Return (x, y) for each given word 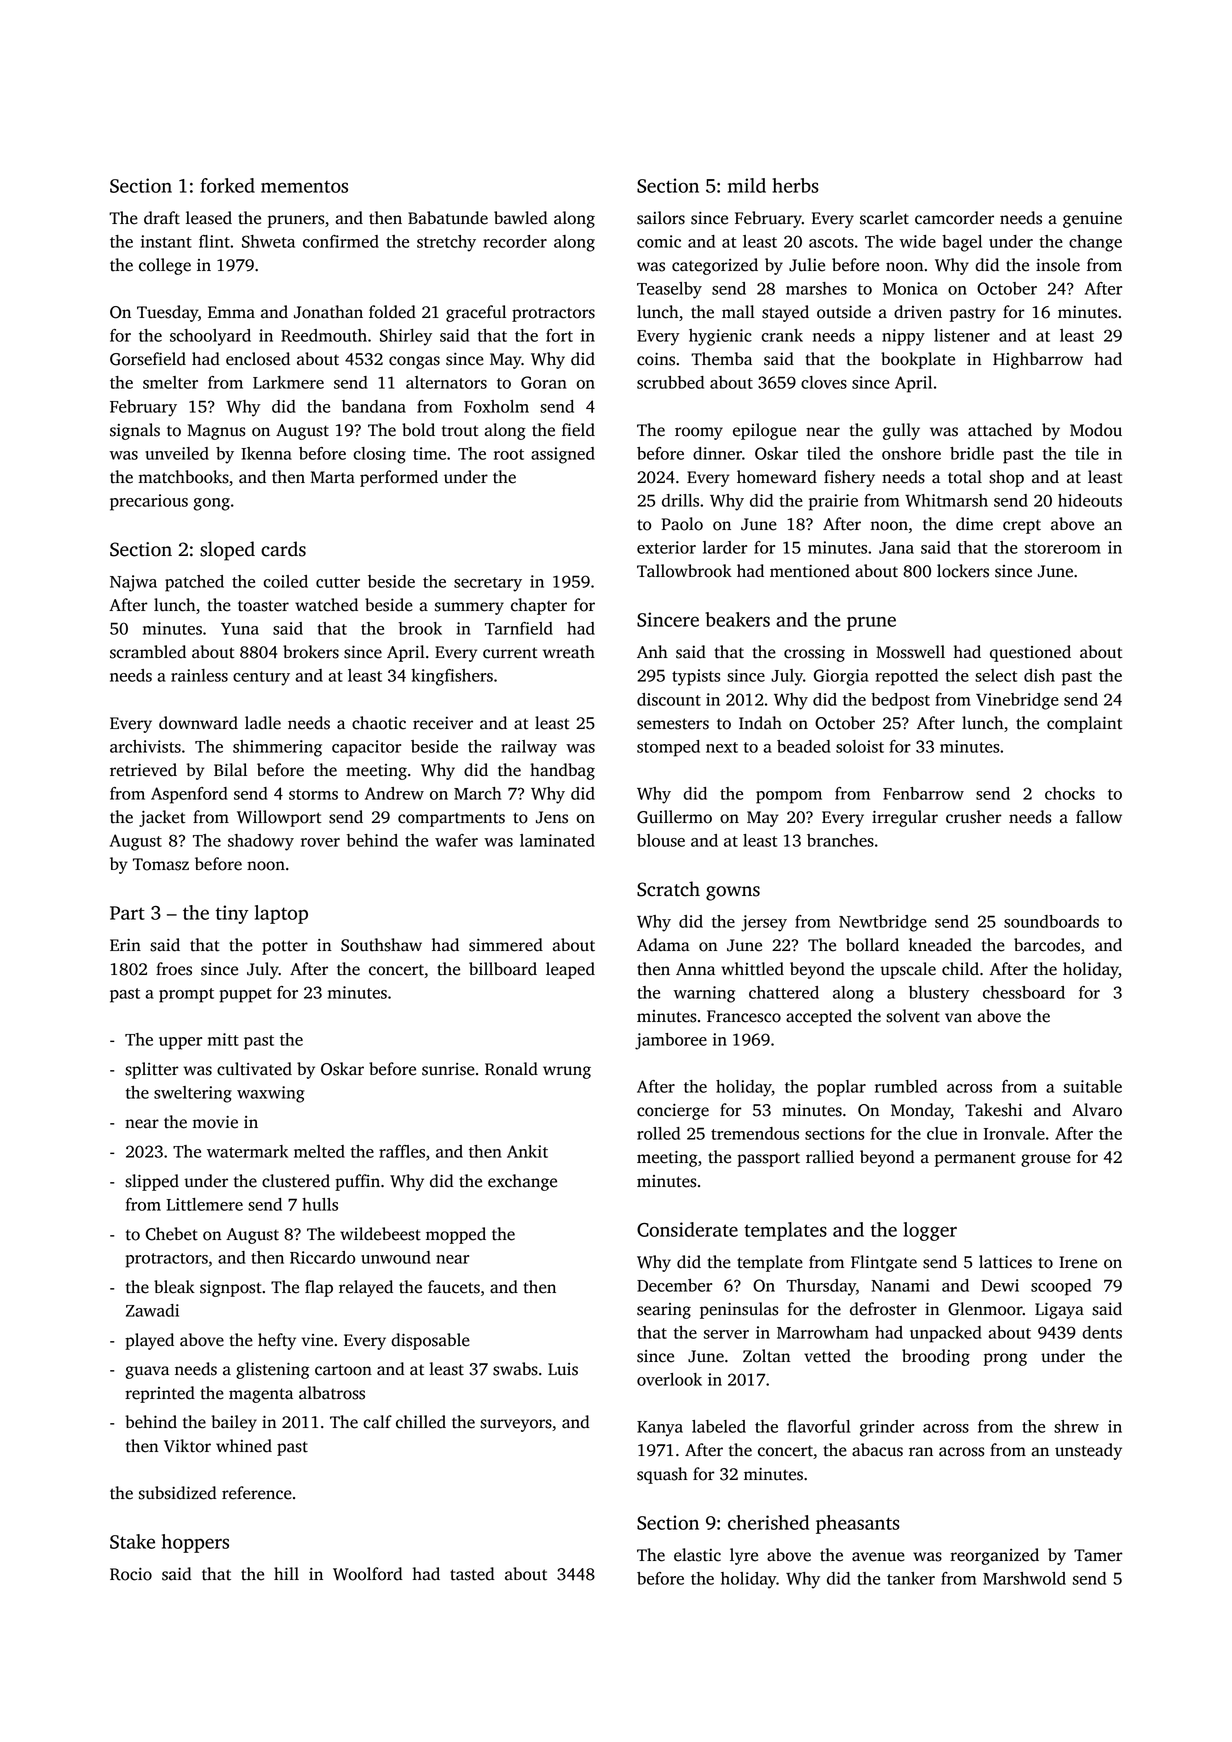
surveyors (516, 1425)
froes (174, 969)
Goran (544, 382)
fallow (1099, 817)
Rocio (131, 1574)
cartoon (343, 1370)
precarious (149, 502)
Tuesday (167, 313)
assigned (563, 455)
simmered (506, 945)
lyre (744, 1556)
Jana (896, 548)
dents (1102, 1332)
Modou (1096, 430)
